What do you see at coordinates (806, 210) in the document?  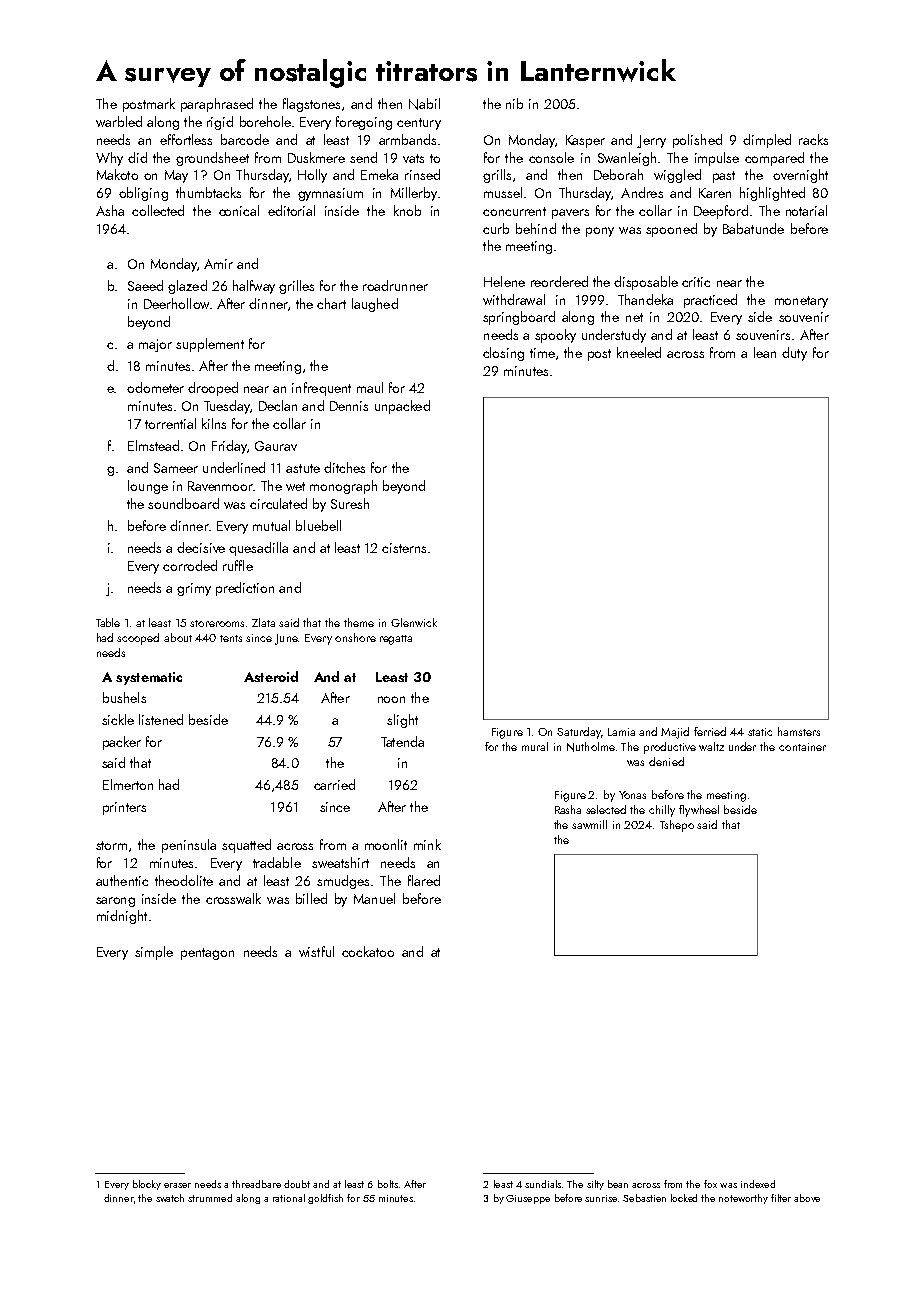 I see `notarial` at bounding box center [806, 210].
